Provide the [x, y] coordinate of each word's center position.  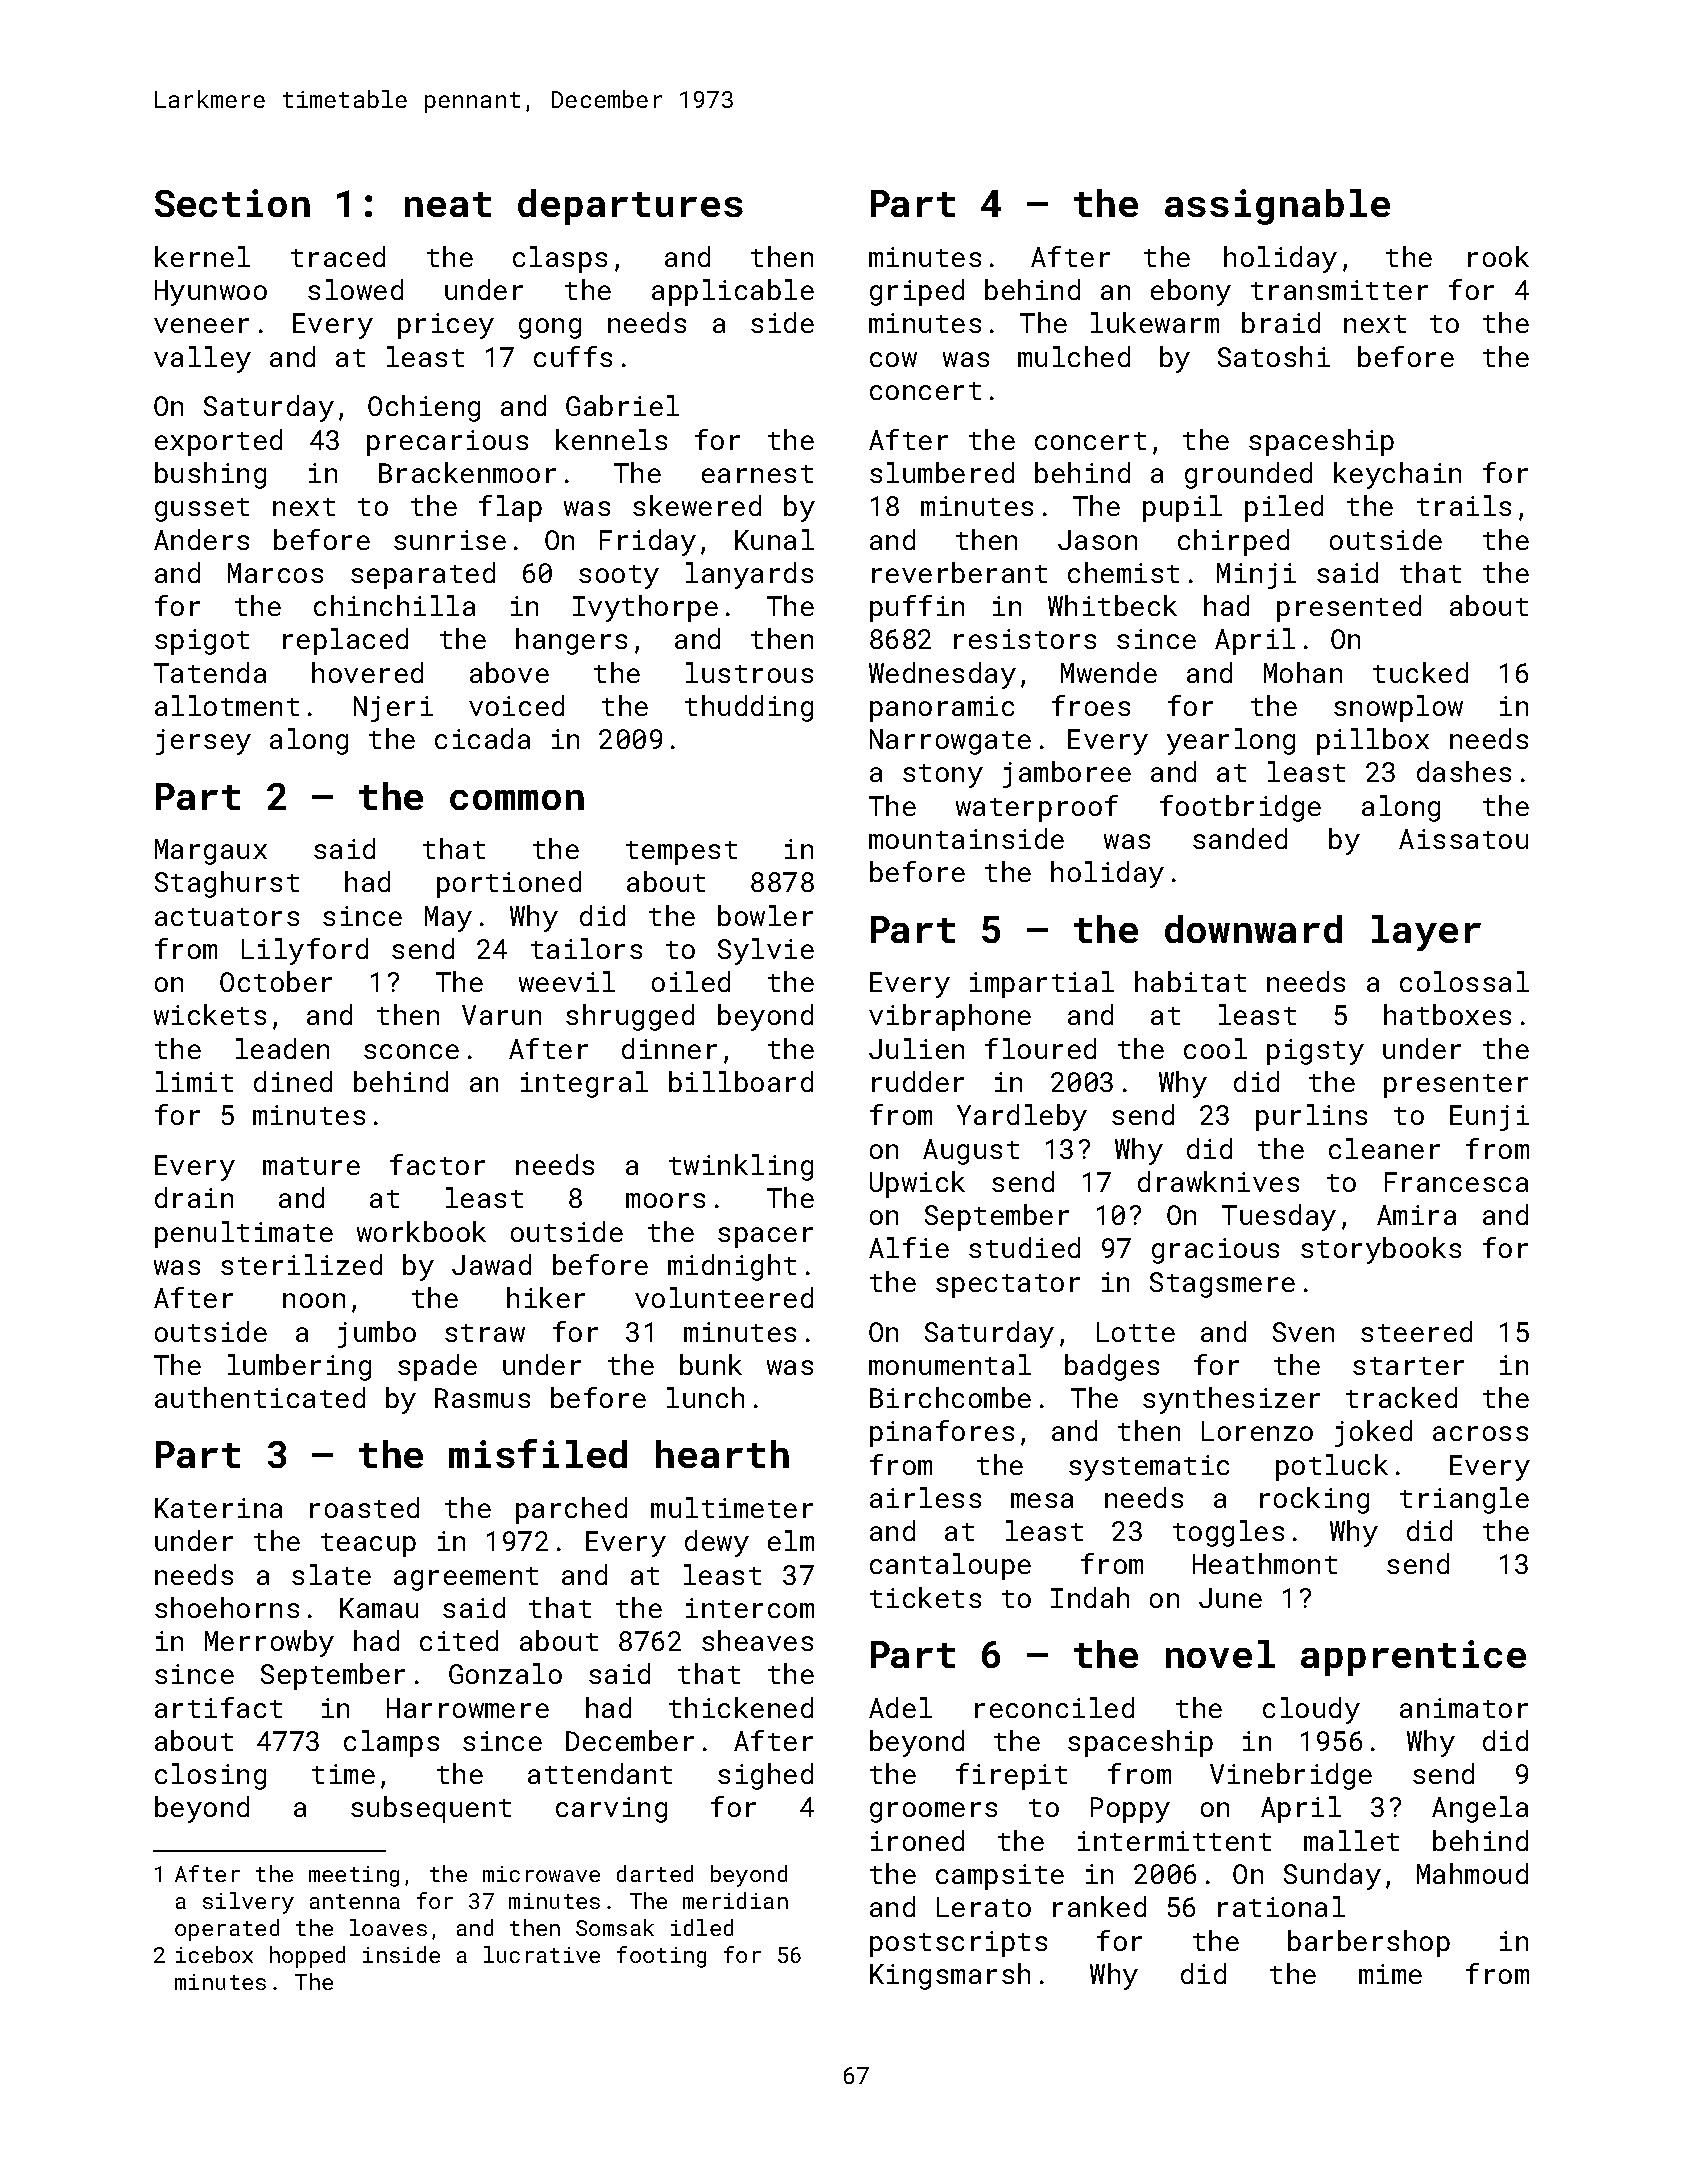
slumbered [942, 472]
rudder [918, 1081]
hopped [307, 1957]
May [448, 919]
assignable [1277, 207]
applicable [733, 292]
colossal [1464, 981]
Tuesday [1279, 1217]
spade [437, 1367]
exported [218, 442]
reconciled [1054, 1707]
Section [232, 203]
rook [1498, 256]
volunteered [724, 1297]
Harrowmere [468, 1708]
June [1230, 1598]
